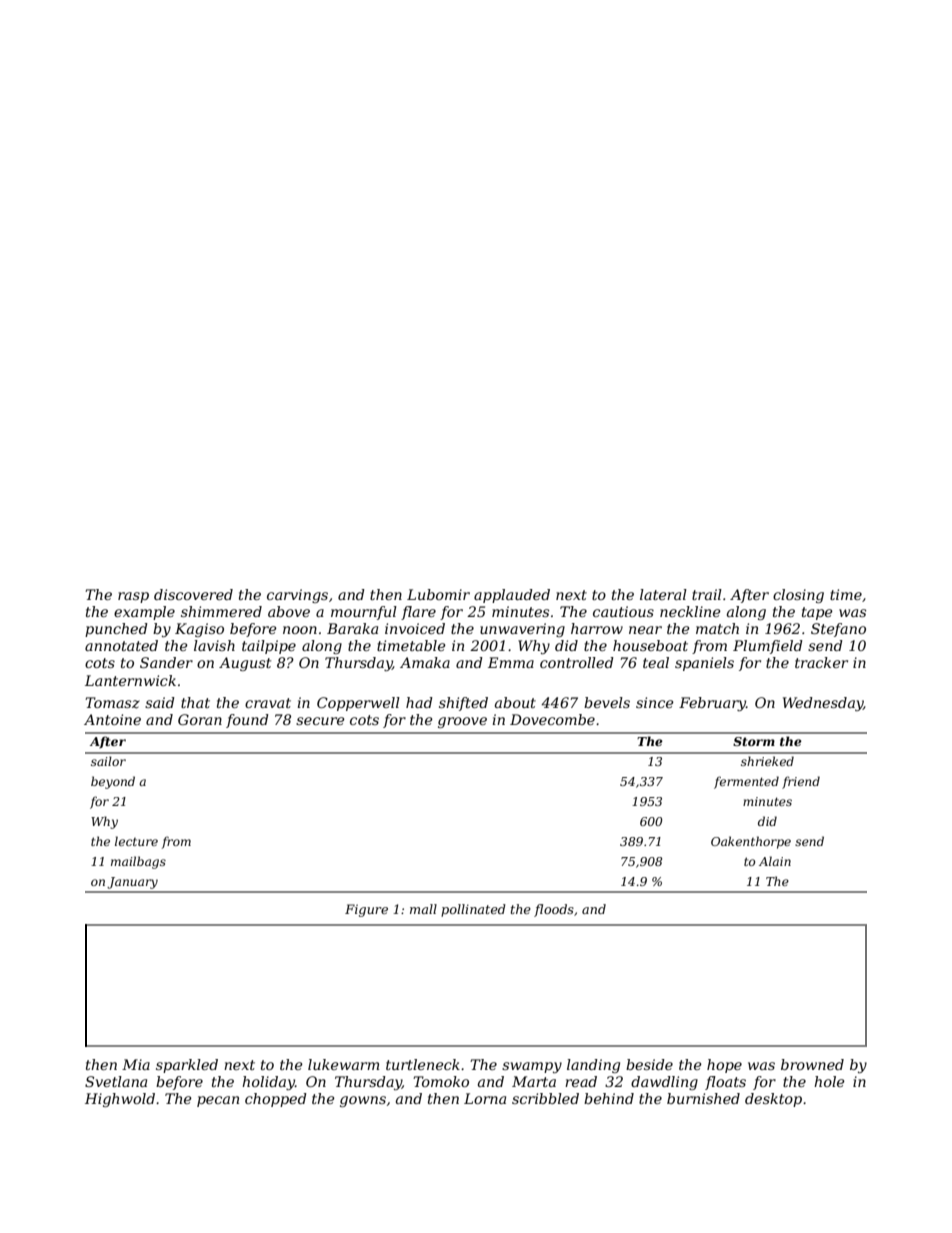 This page has height=1233, width=952. What do you see at coordinates (754, 741) in the page?
I see `Storm` at bounding box center [754, 741].
